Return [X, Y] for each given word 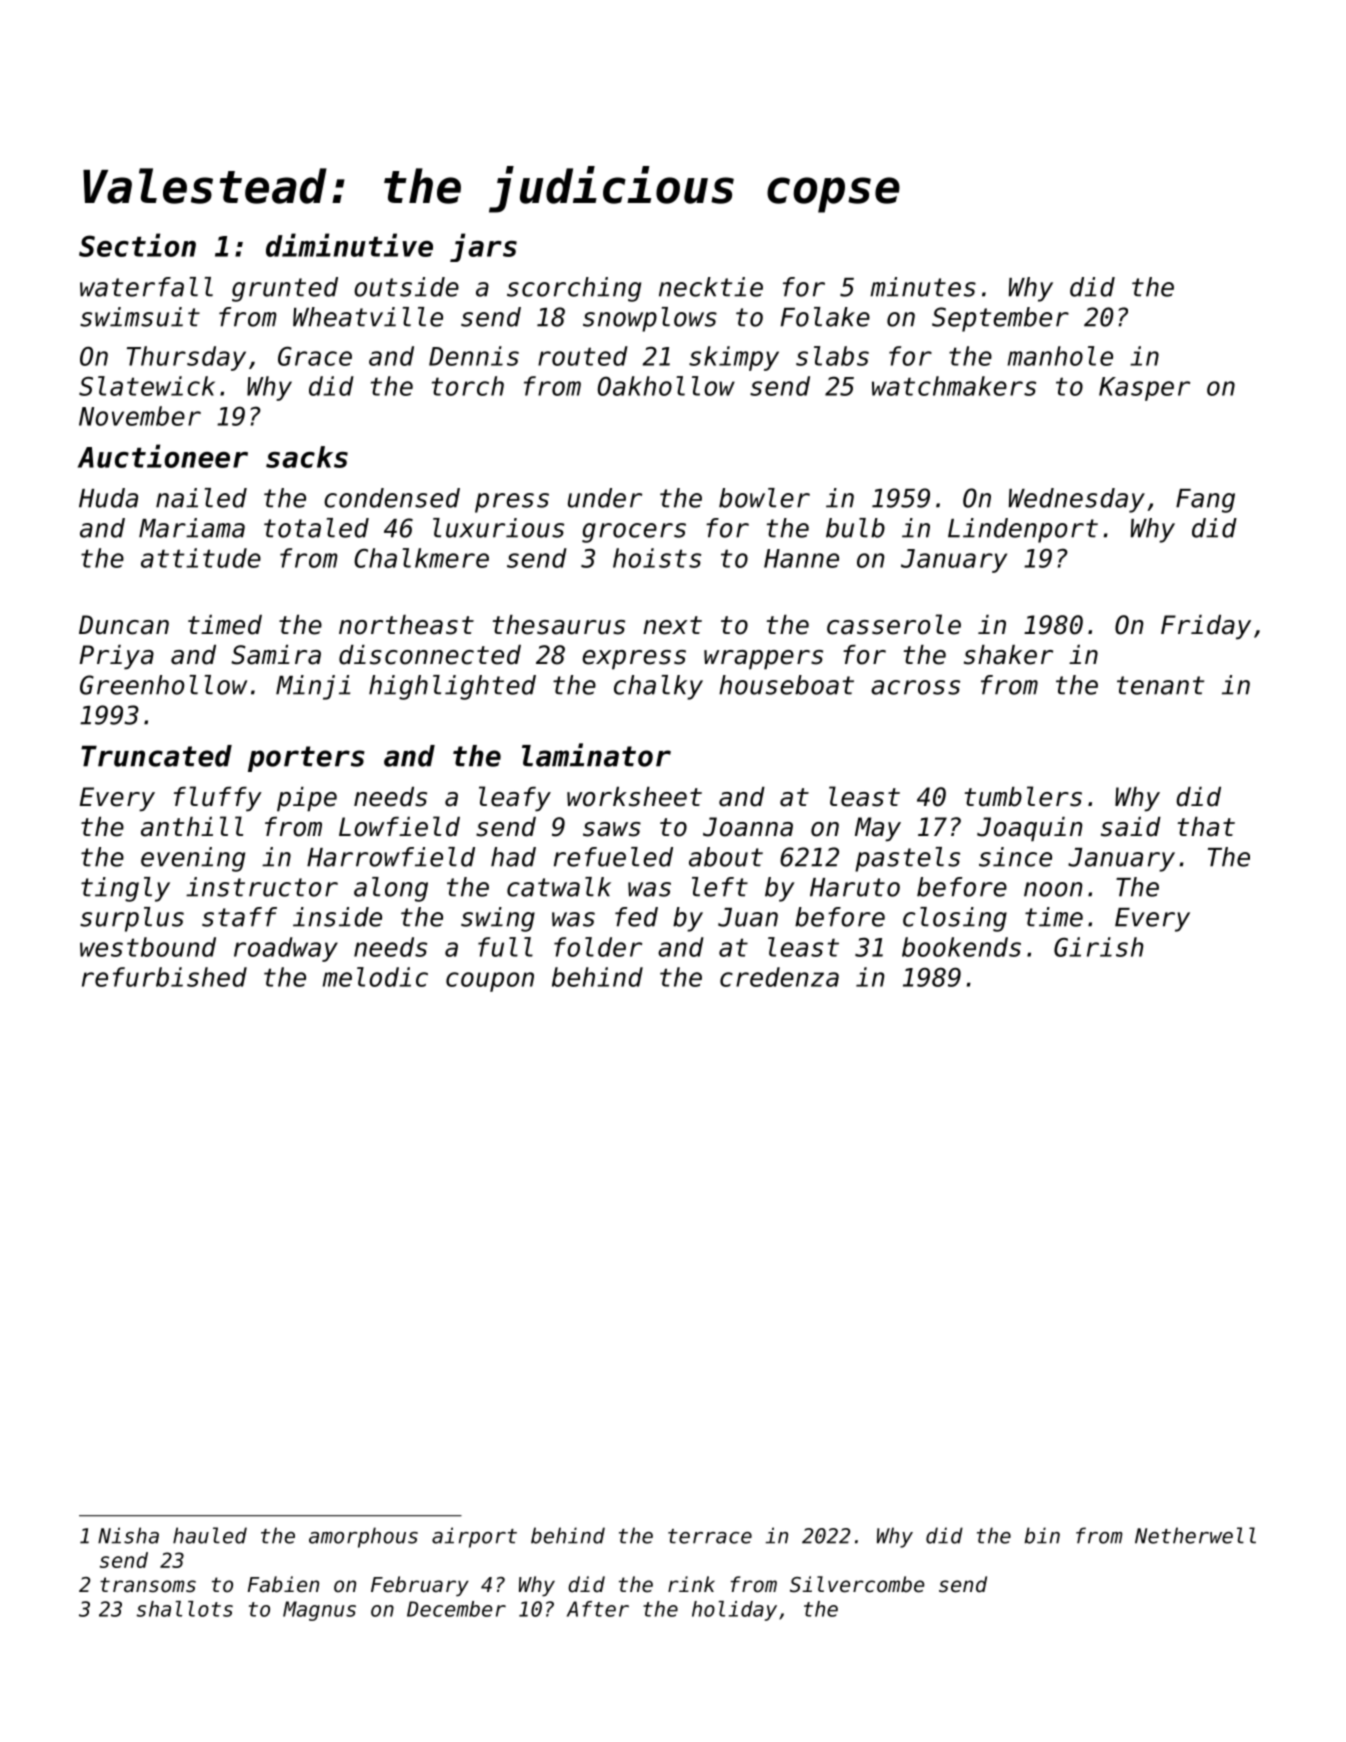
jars [483, 247]
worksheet [634, 797]
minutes [923, 287]
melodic [375, 977]
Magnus [319, 1611]
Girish [1098, 947]
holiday [734, 1611]
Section [137, 245]
